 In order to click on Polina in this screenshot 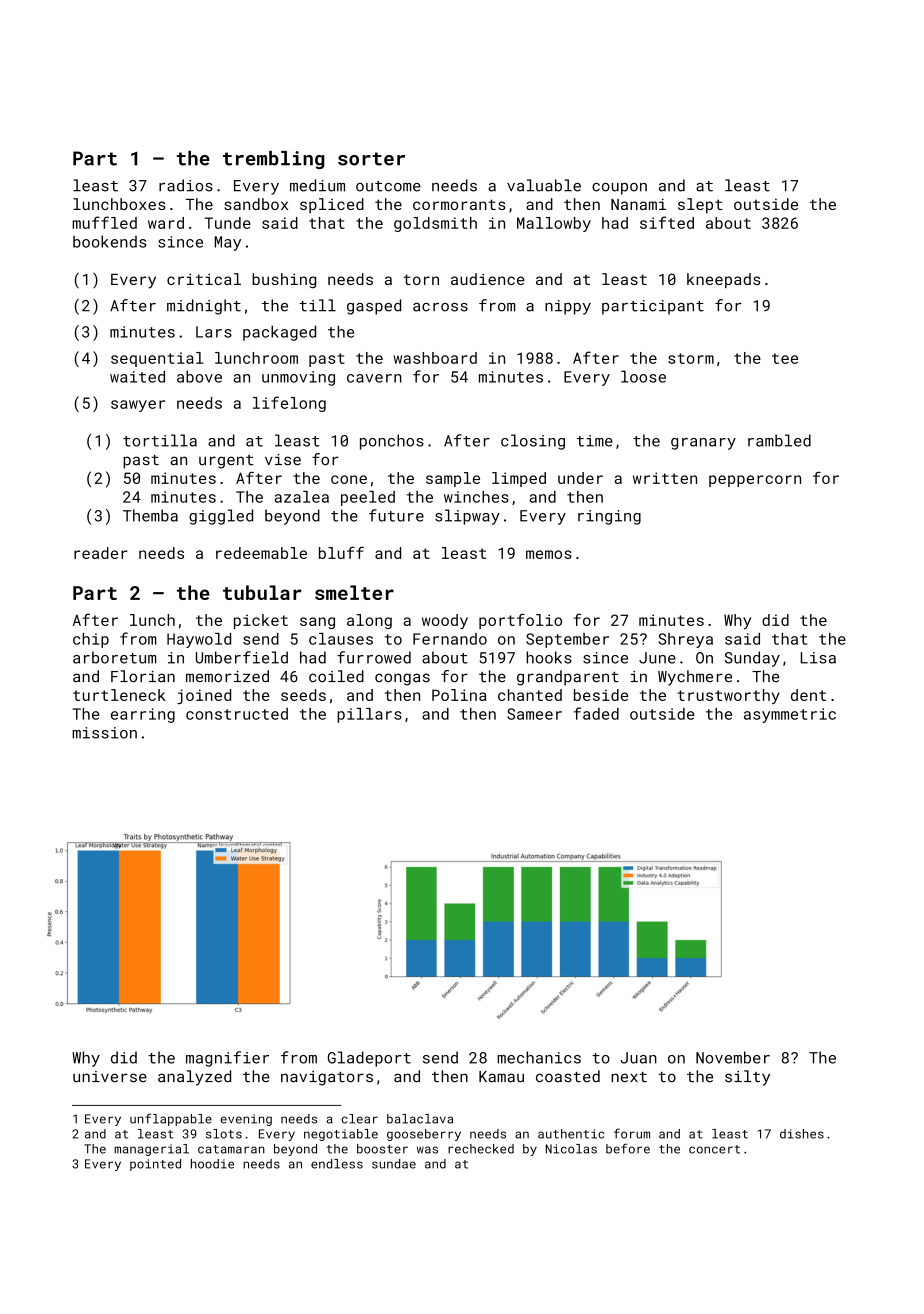, I will do `click(459, 695)`.
